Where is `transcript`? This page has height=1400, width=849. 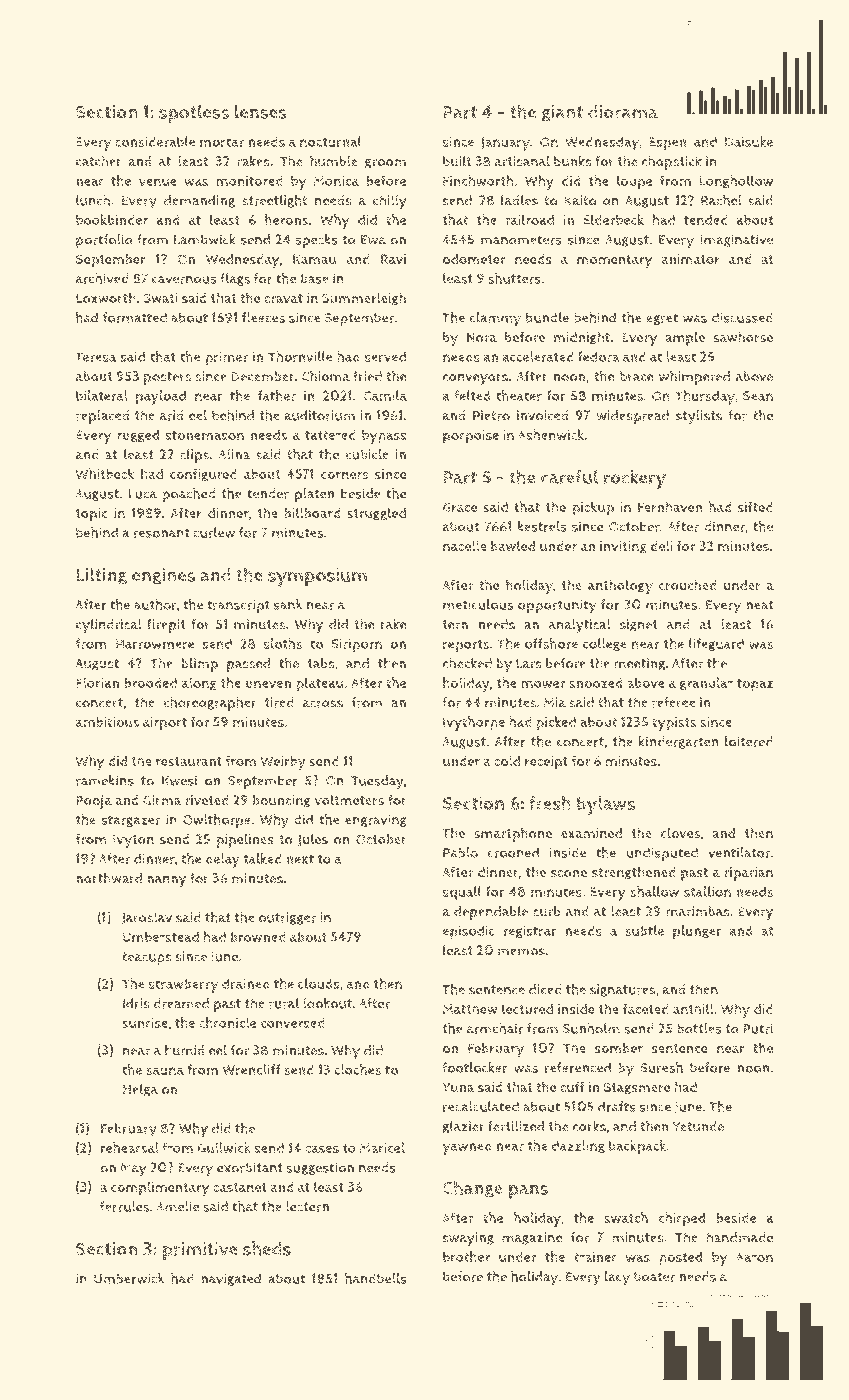
transcript is located at coordinates (238, 606).
